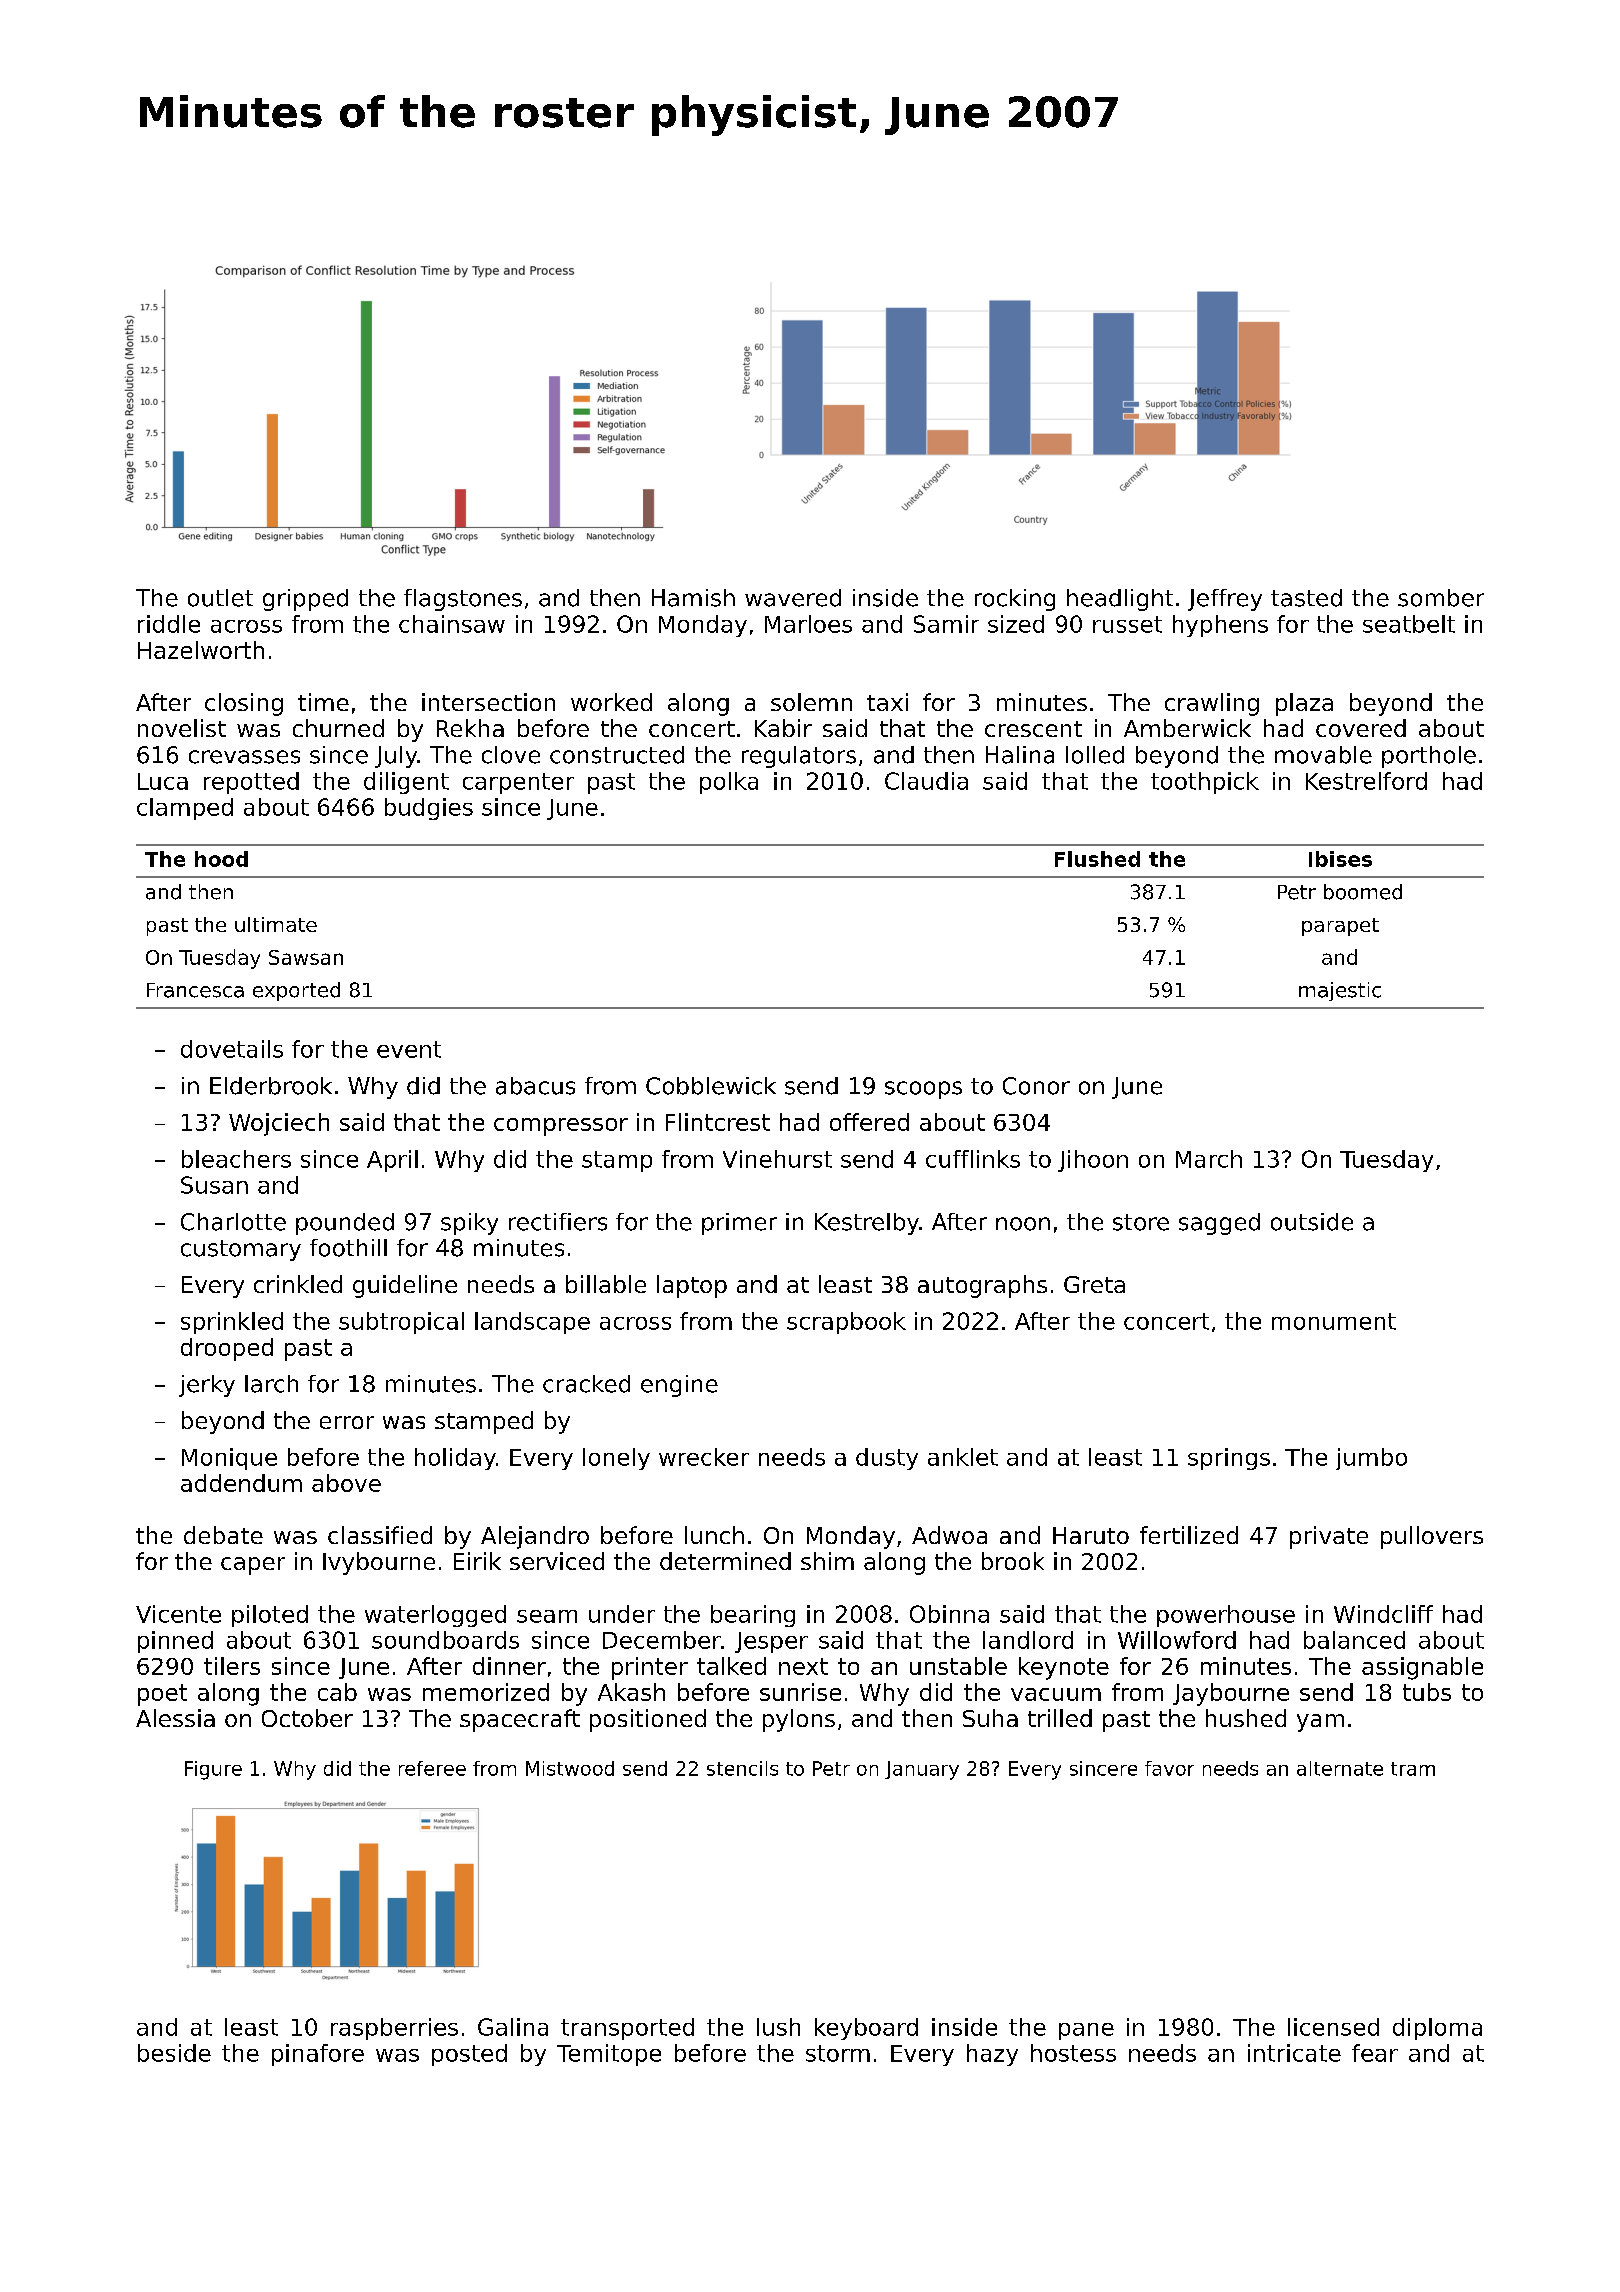  What do you see at coordinates (511, 755) in the document?
I see `clove` at bounding box center [511, 755].
